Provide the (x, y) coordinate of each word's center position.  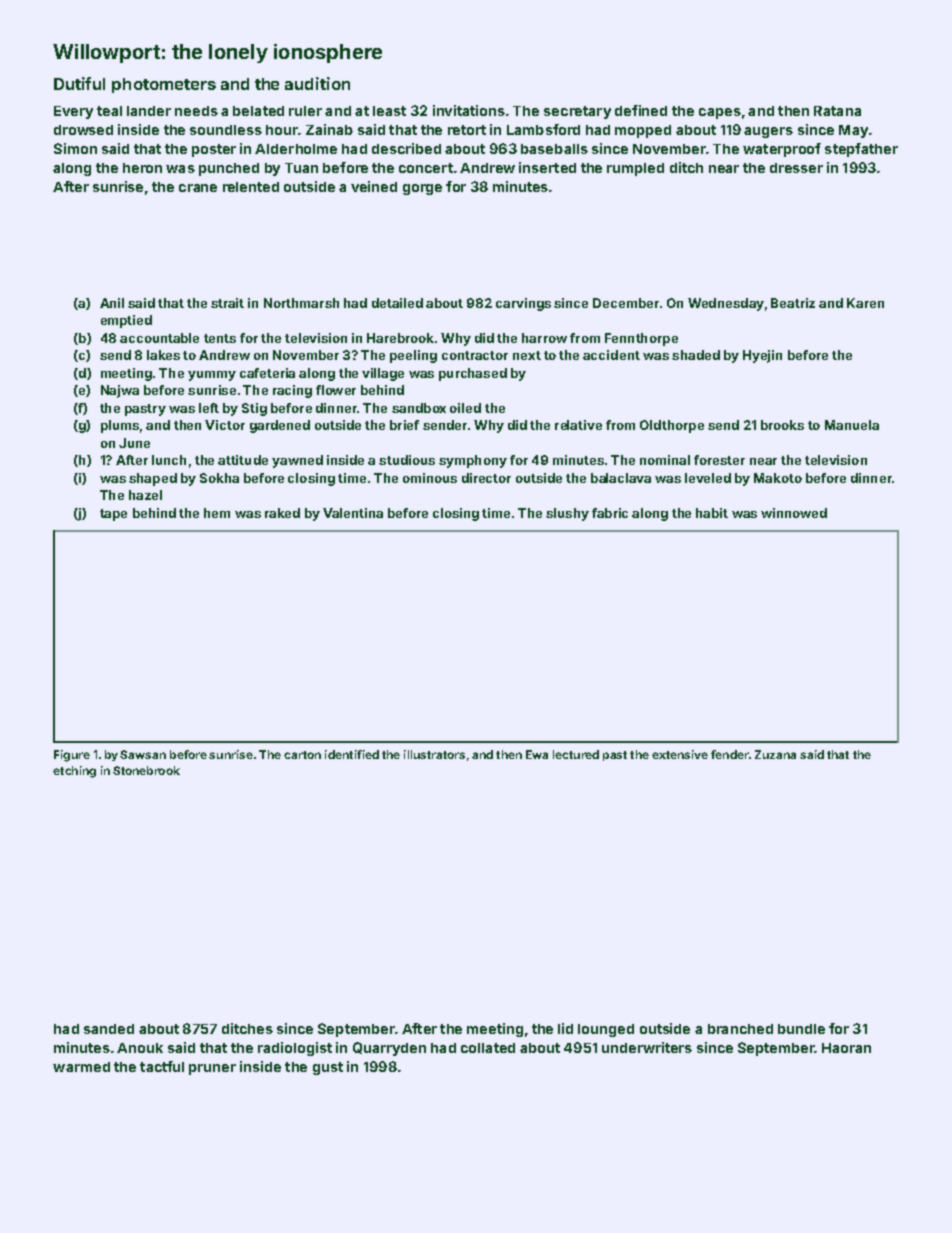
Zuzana (775, 754)
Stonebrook (146, 770)
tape (113, 515)
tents (220, 338)
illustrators (434, 754)
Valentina (353, 513)
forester (719, 460)
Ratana (837, 111)
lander (149, 111)
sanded (109, 1029)
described (406, 148)
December (626, 303)
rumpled (635, 169)
